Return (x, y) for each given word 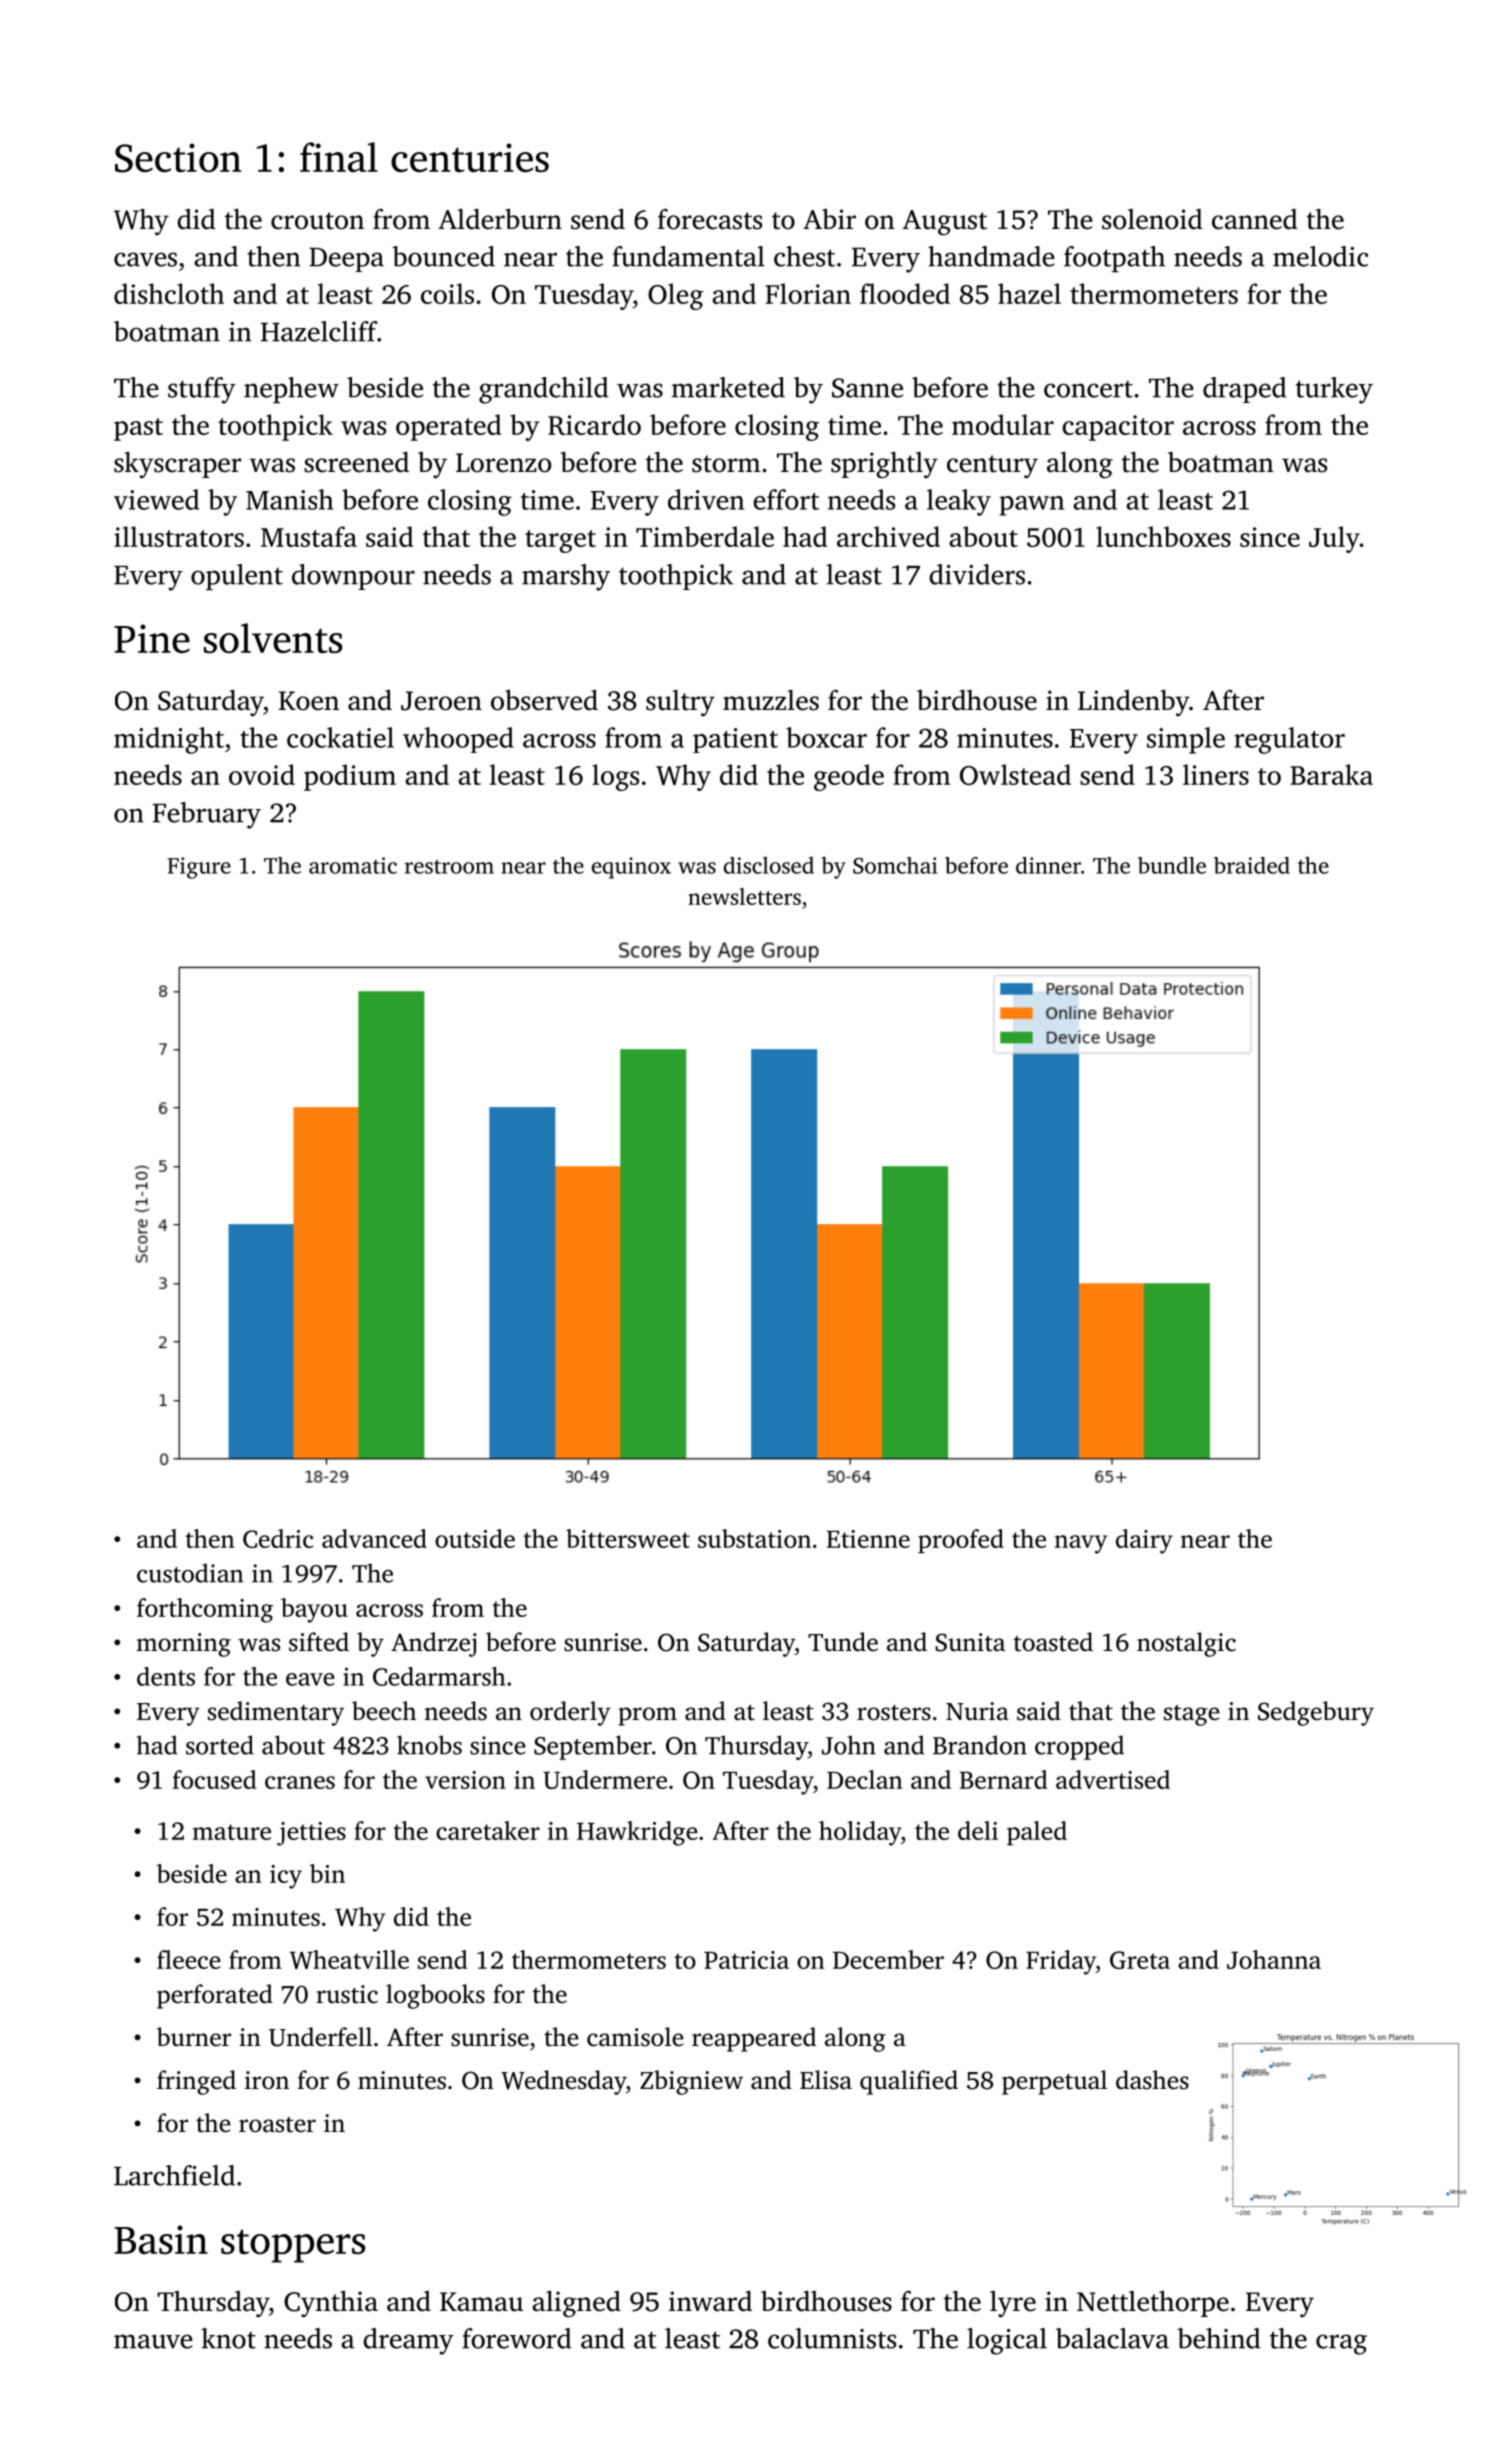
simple (1186, 740)
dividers (977, 574)
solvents (273, 638)
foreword (516, 2338)
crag (1341, 2344)
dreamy (408, 2341)
